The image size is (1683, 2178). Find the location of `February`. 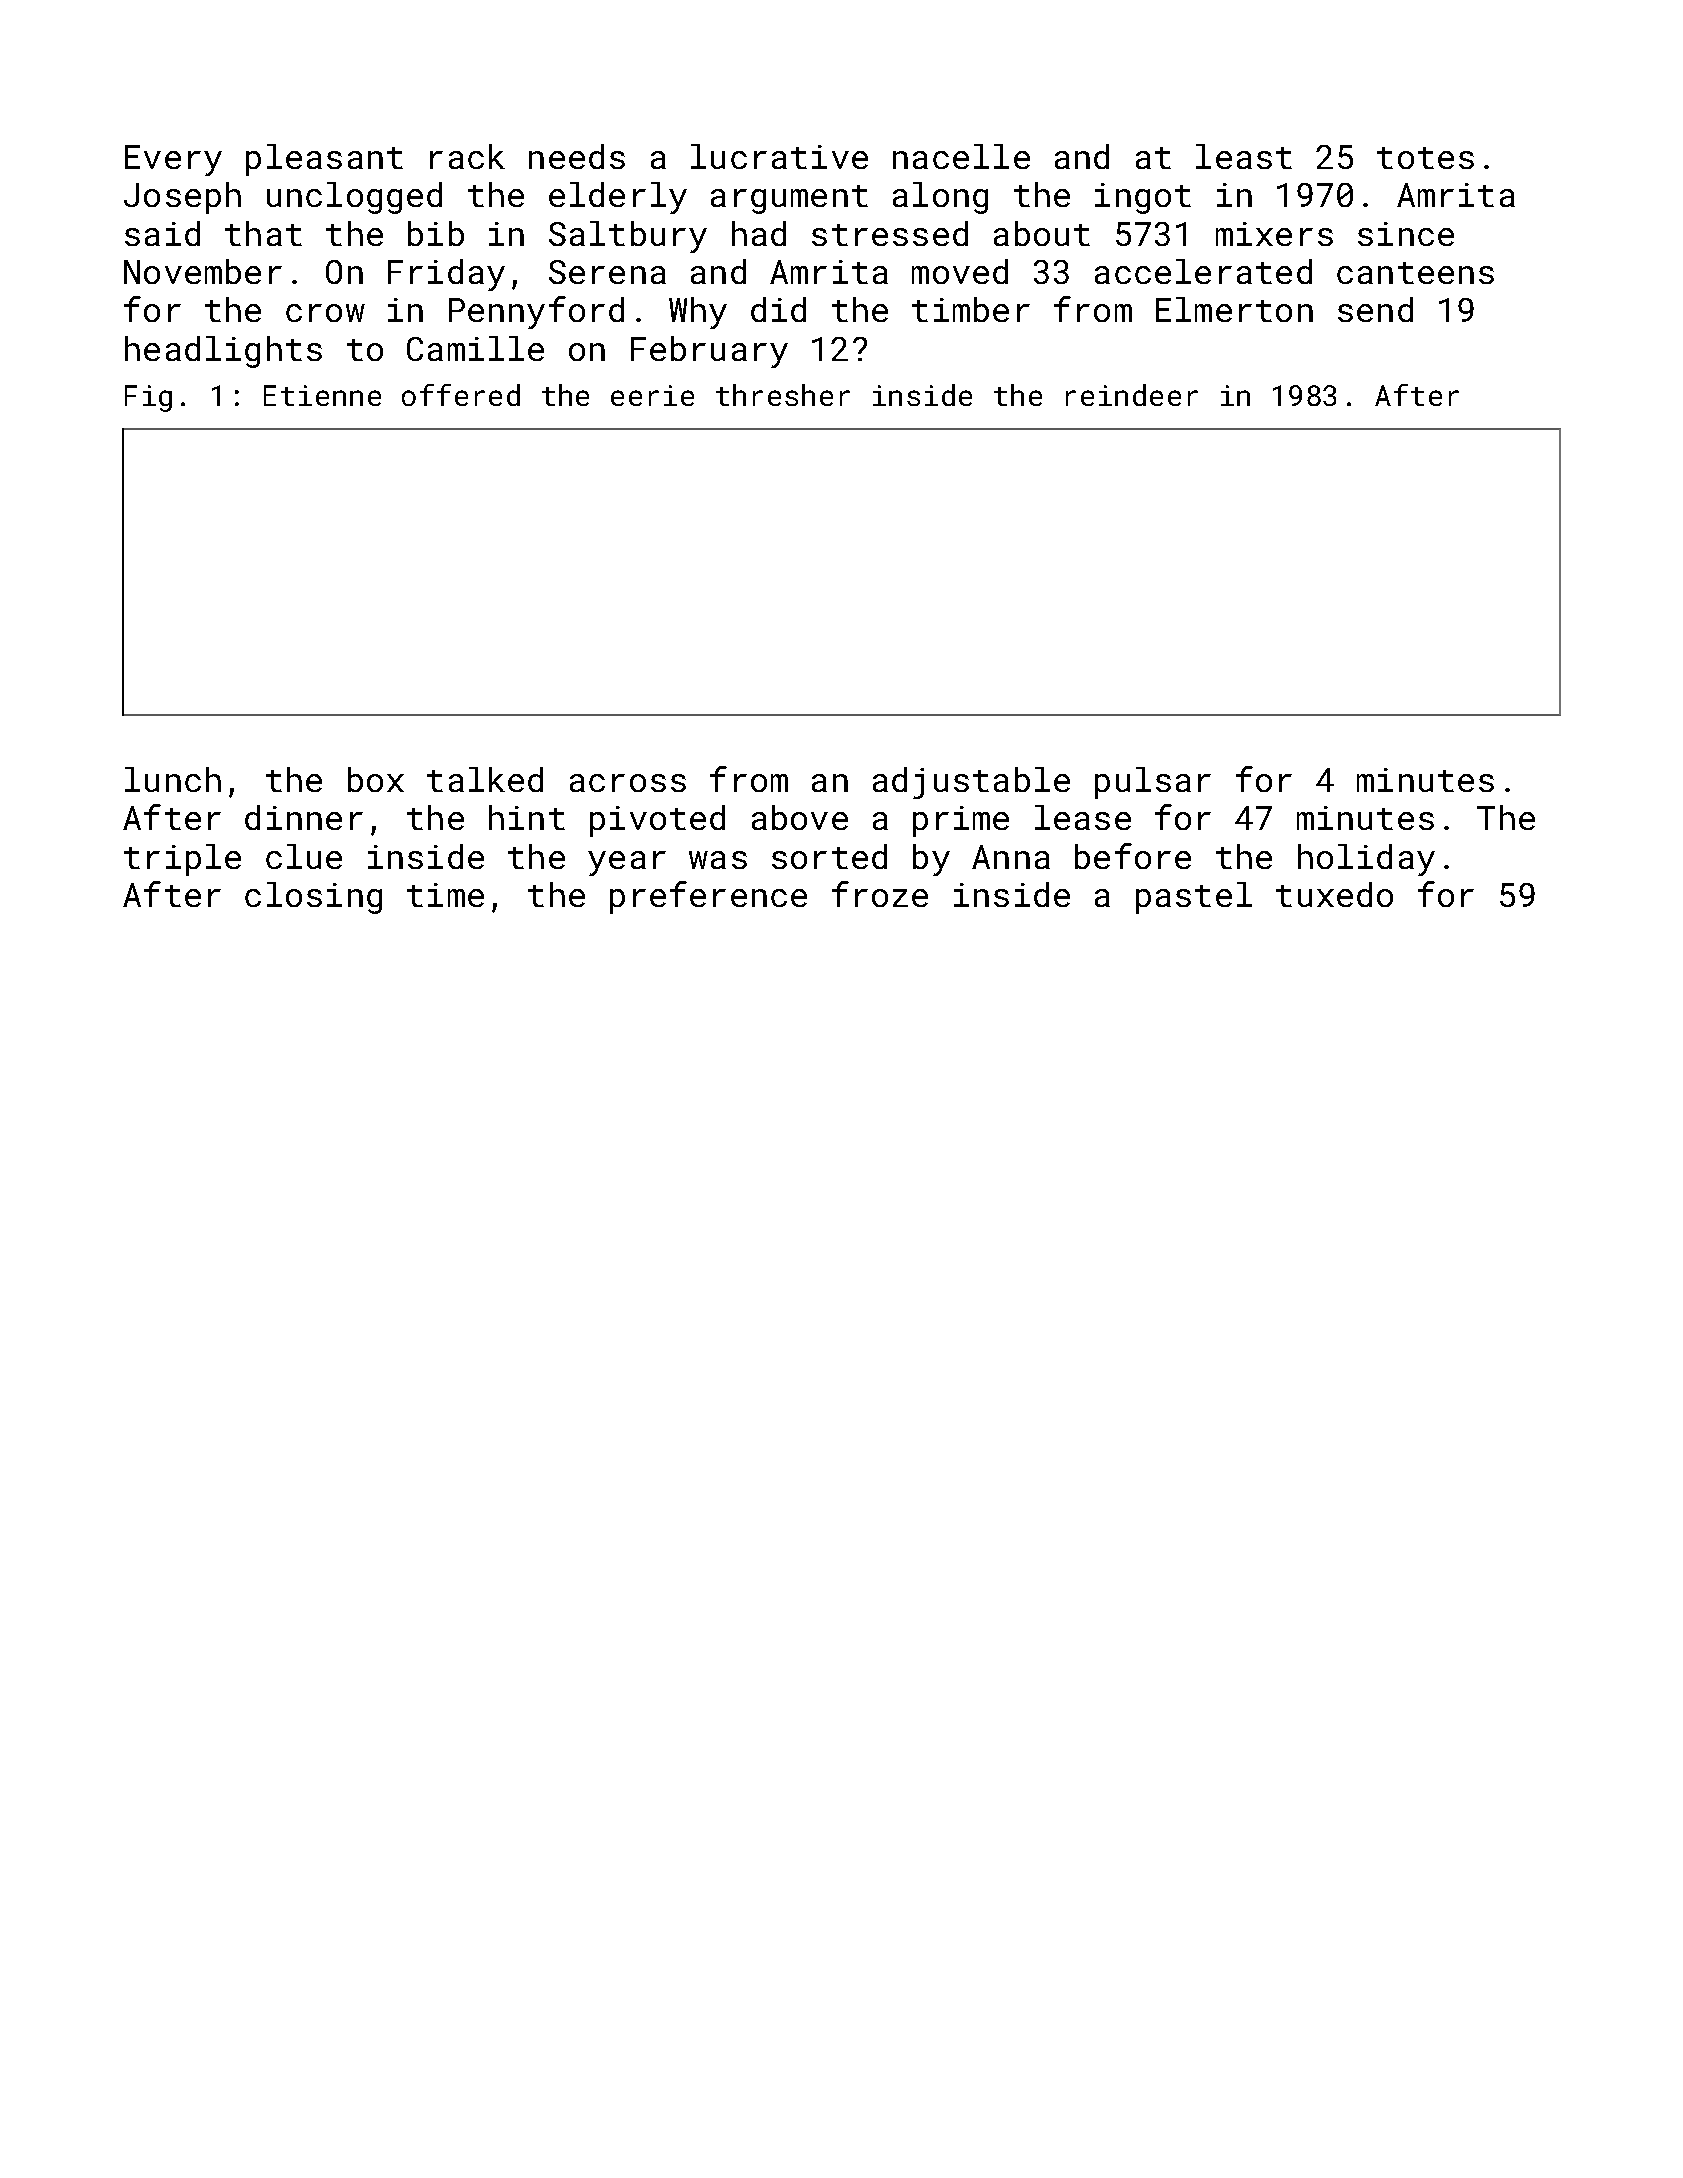

February is located at coordinates (709, 352).
